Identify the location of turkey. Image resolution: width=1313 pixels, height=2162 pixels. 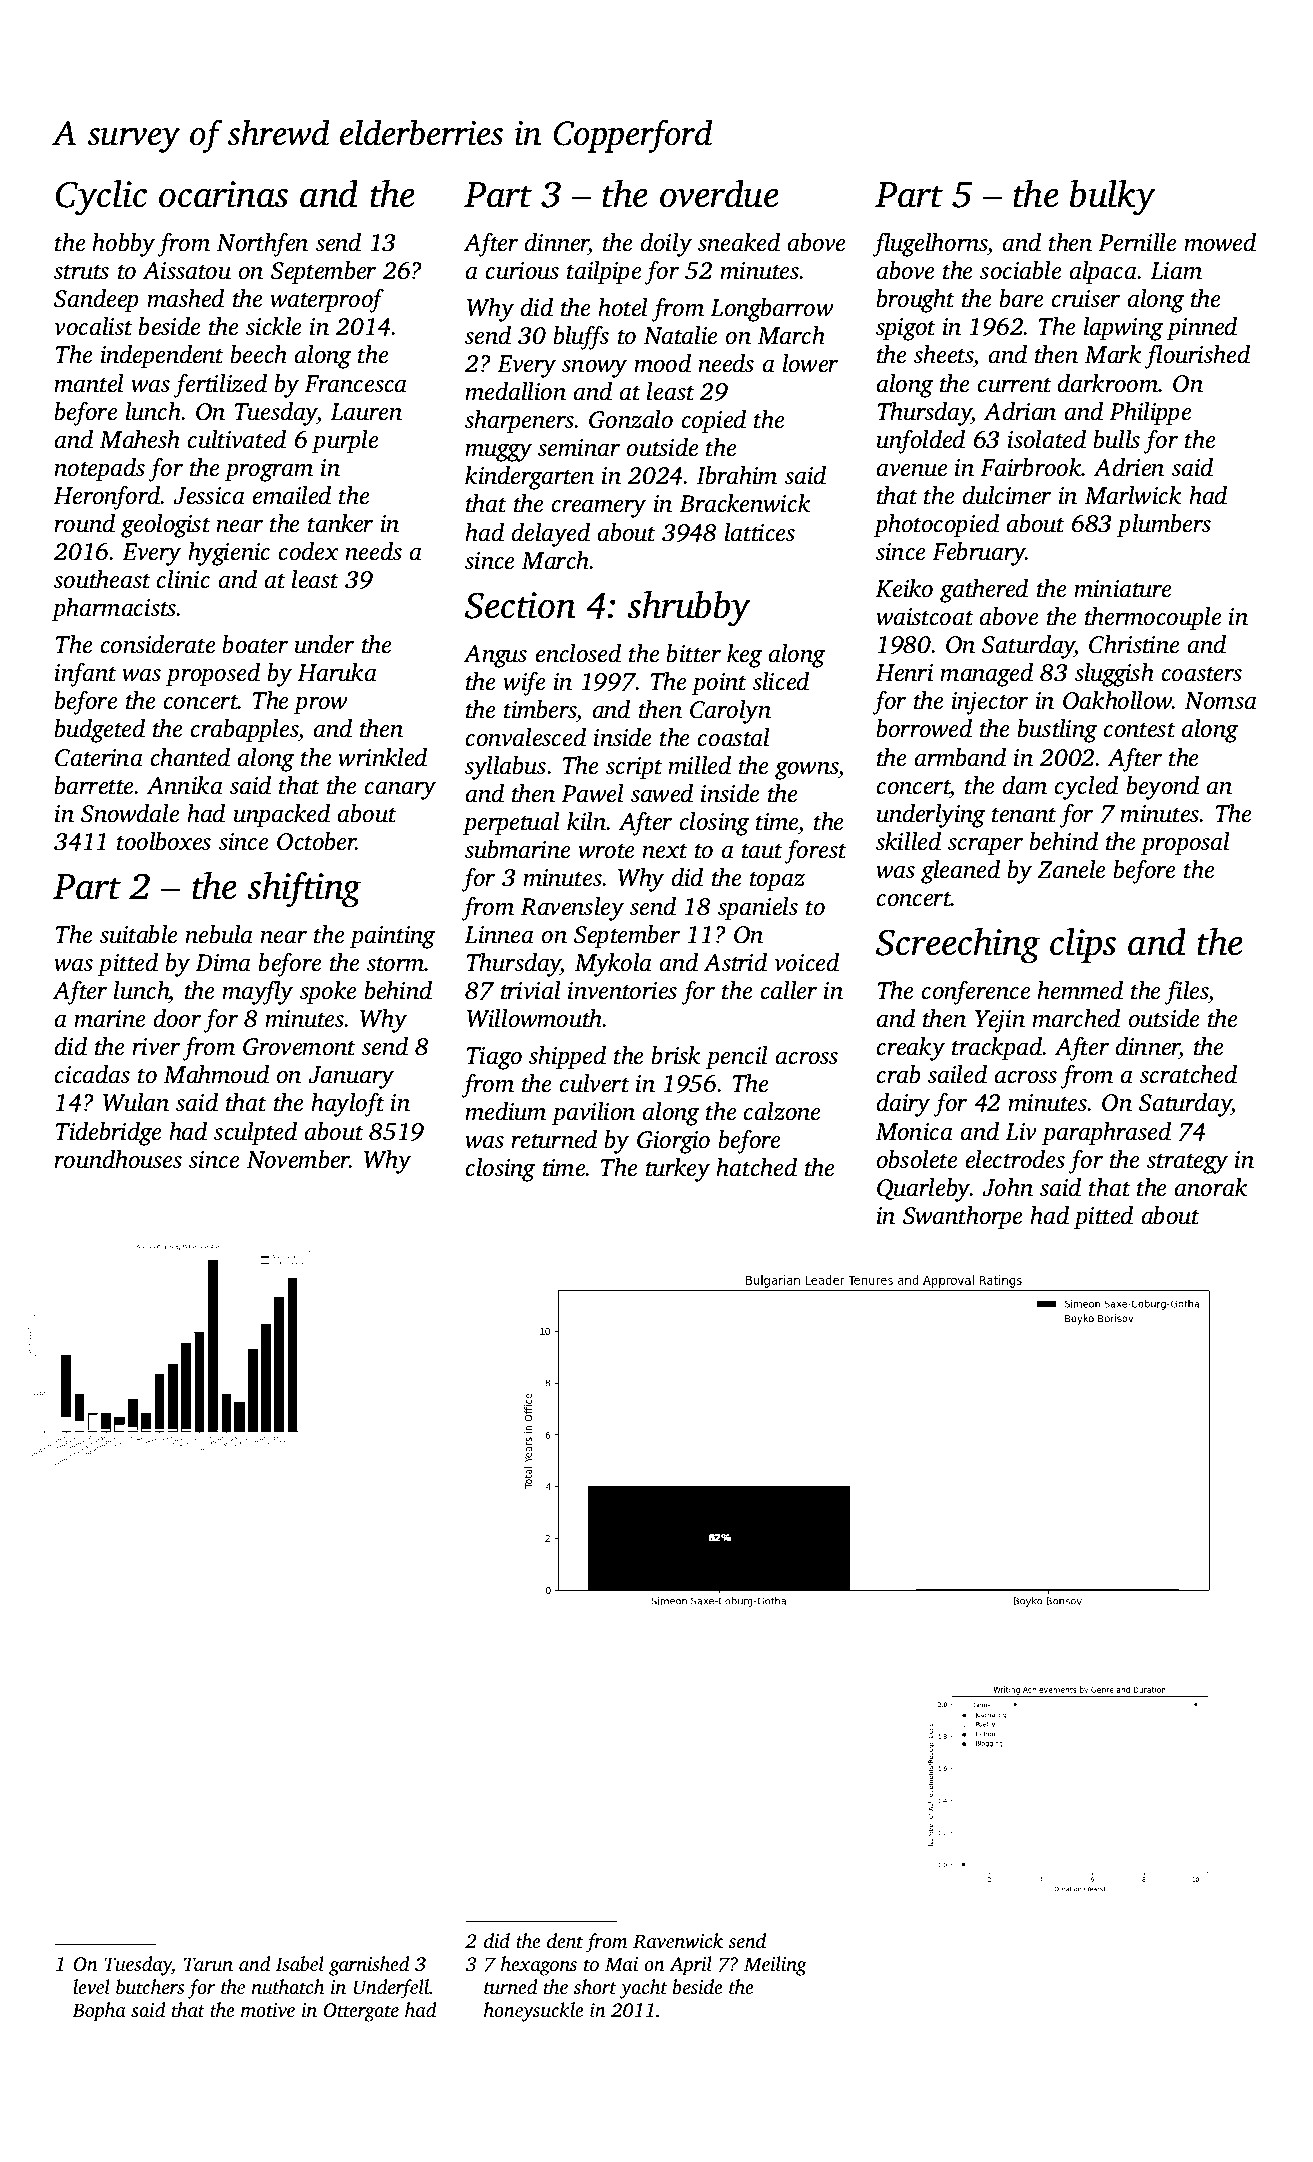
(678, 1170).
